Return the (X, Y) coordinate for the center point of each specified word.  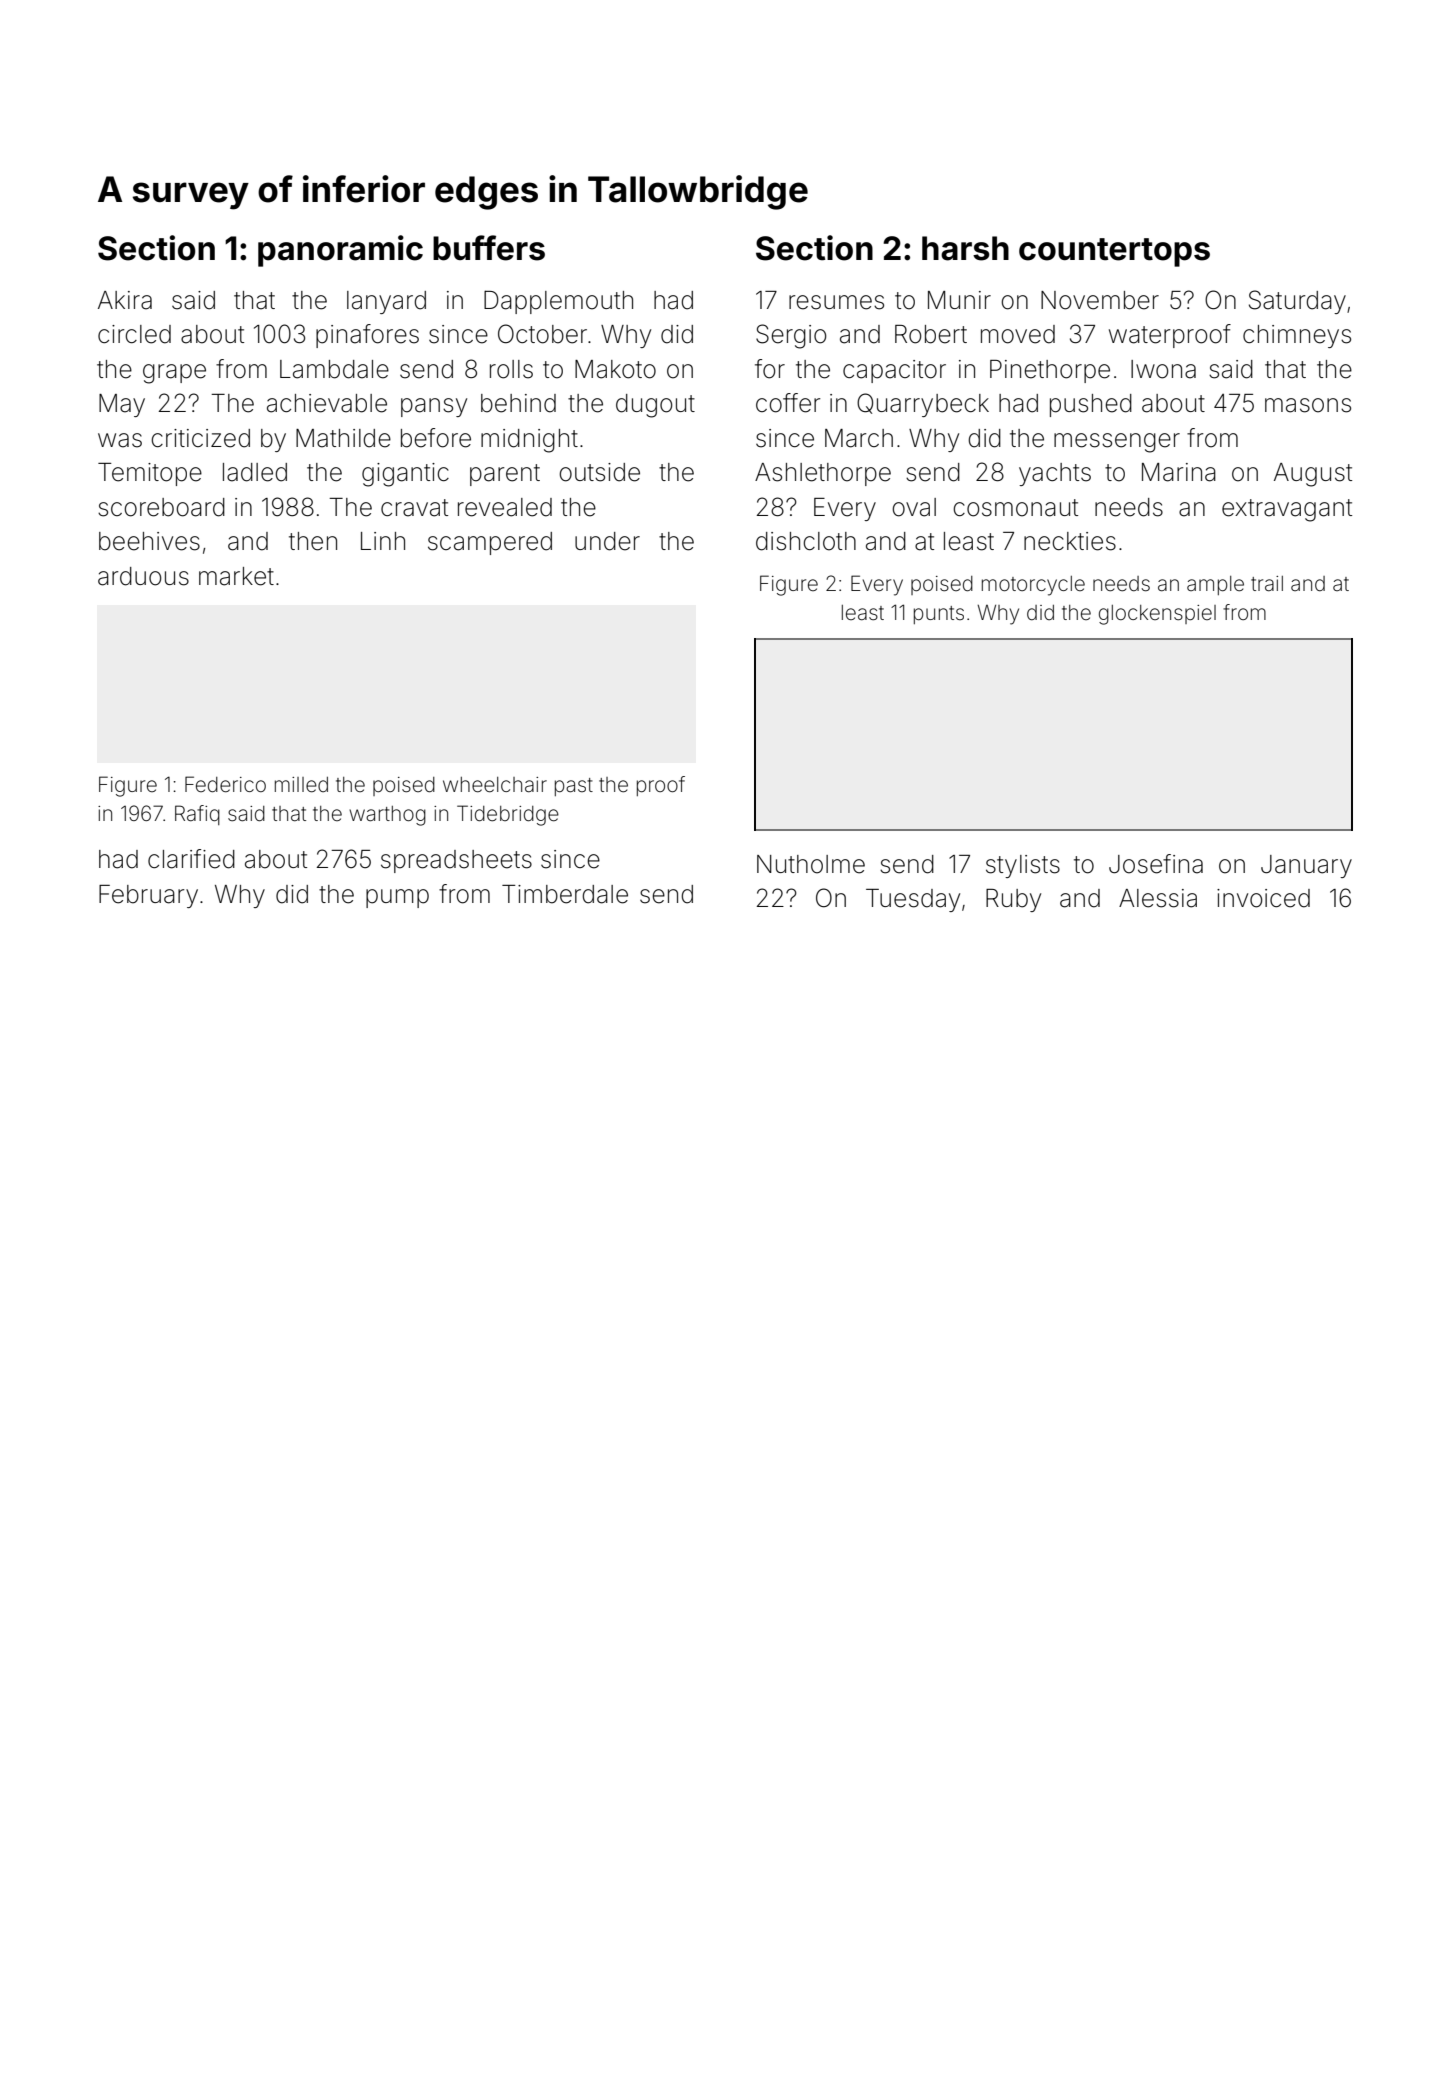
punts (939, 615)
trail (1267, 583)
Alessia (1158, 898)
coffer (788, 403)
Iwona (1163, 369)
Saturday (1297, 302)
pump (397, 898)
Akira (125, 300)
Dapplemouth (558, 302)
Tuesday (913, 900)
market (236, 576)
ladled (255, 472)
